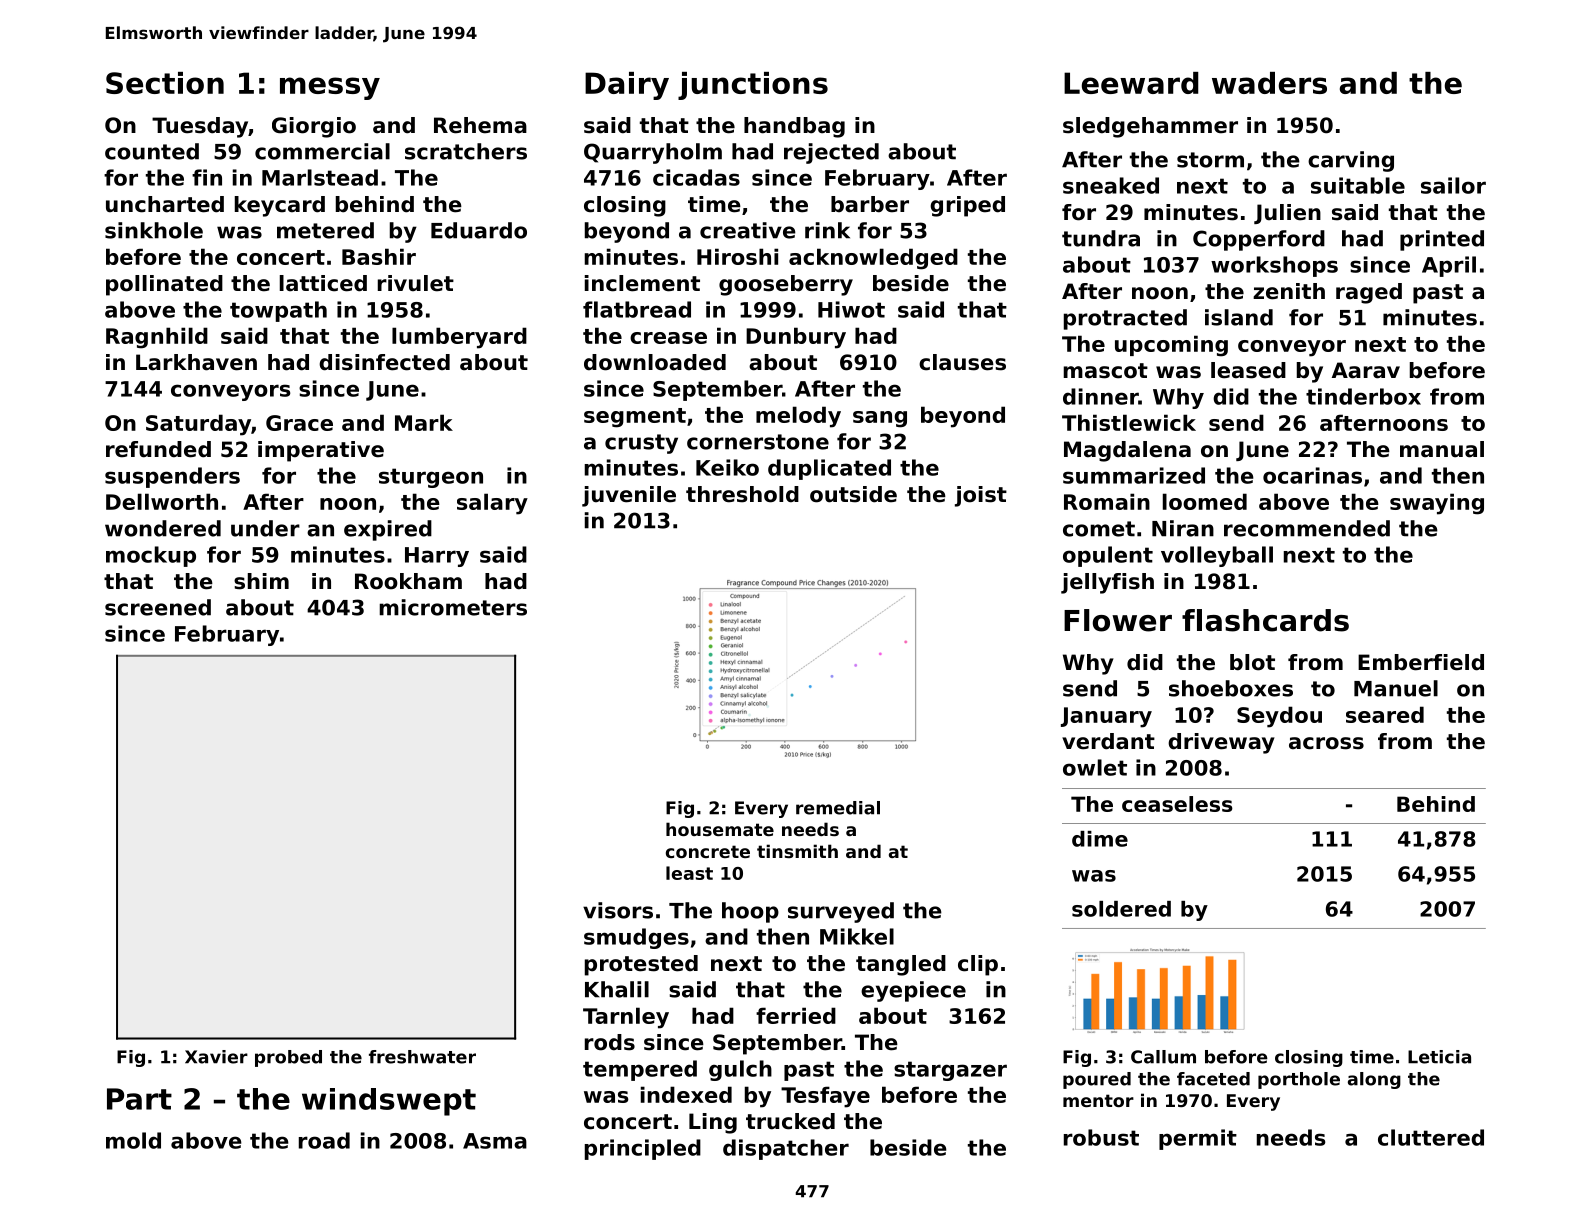 The image size is (1590, 1229). Describe the element at coordinates (1100, 839) in the page. I see `dime` at that location.
